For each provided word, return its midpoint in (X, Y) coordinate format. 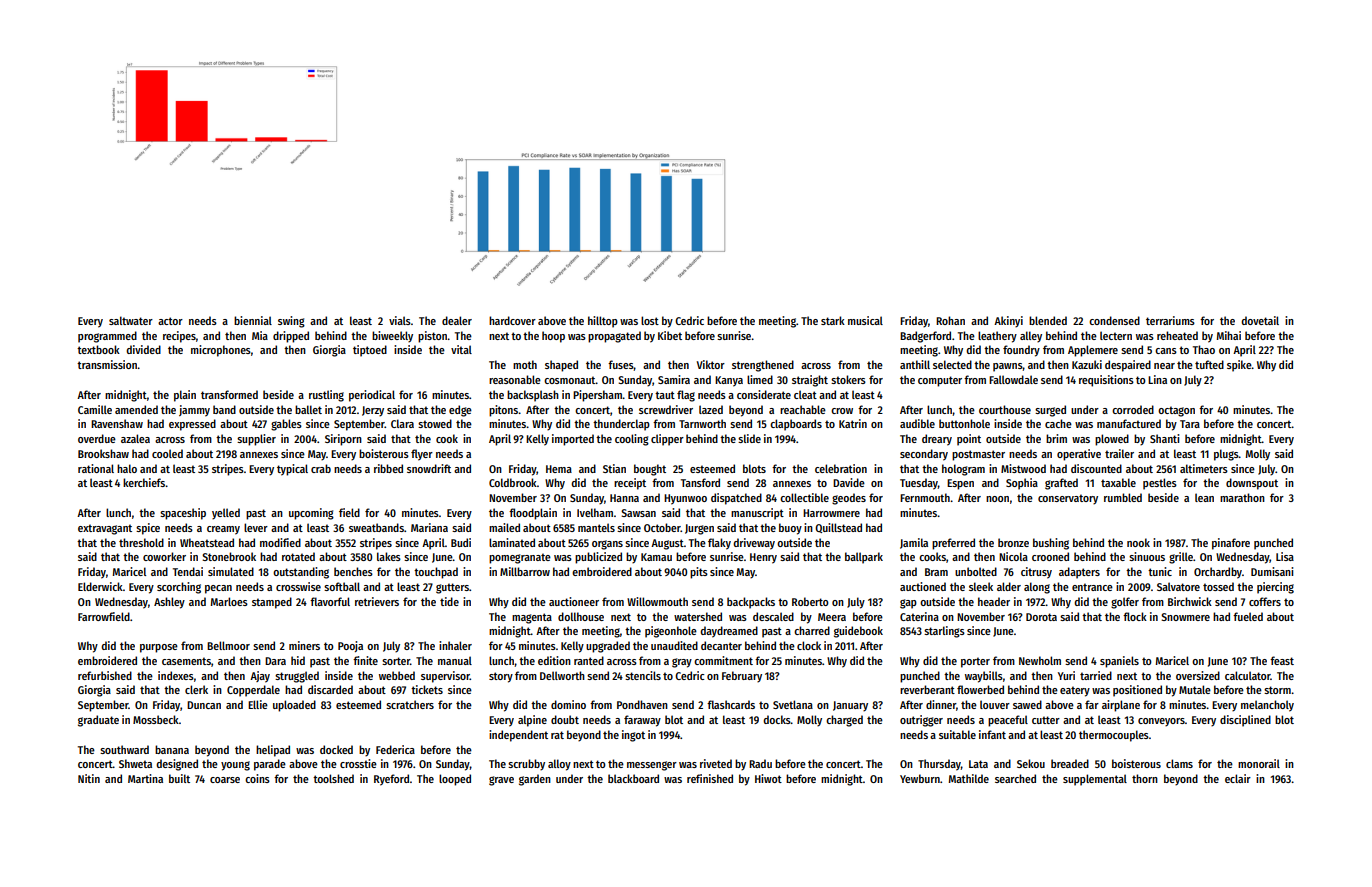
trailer (1119, 453)
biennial (253, 320)
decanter (721, 645)
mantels (596, 527)
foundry (1021, 351)
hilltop (603, 322)
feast (1282, 660)
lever (256, 527)
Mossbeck (156, 719)
